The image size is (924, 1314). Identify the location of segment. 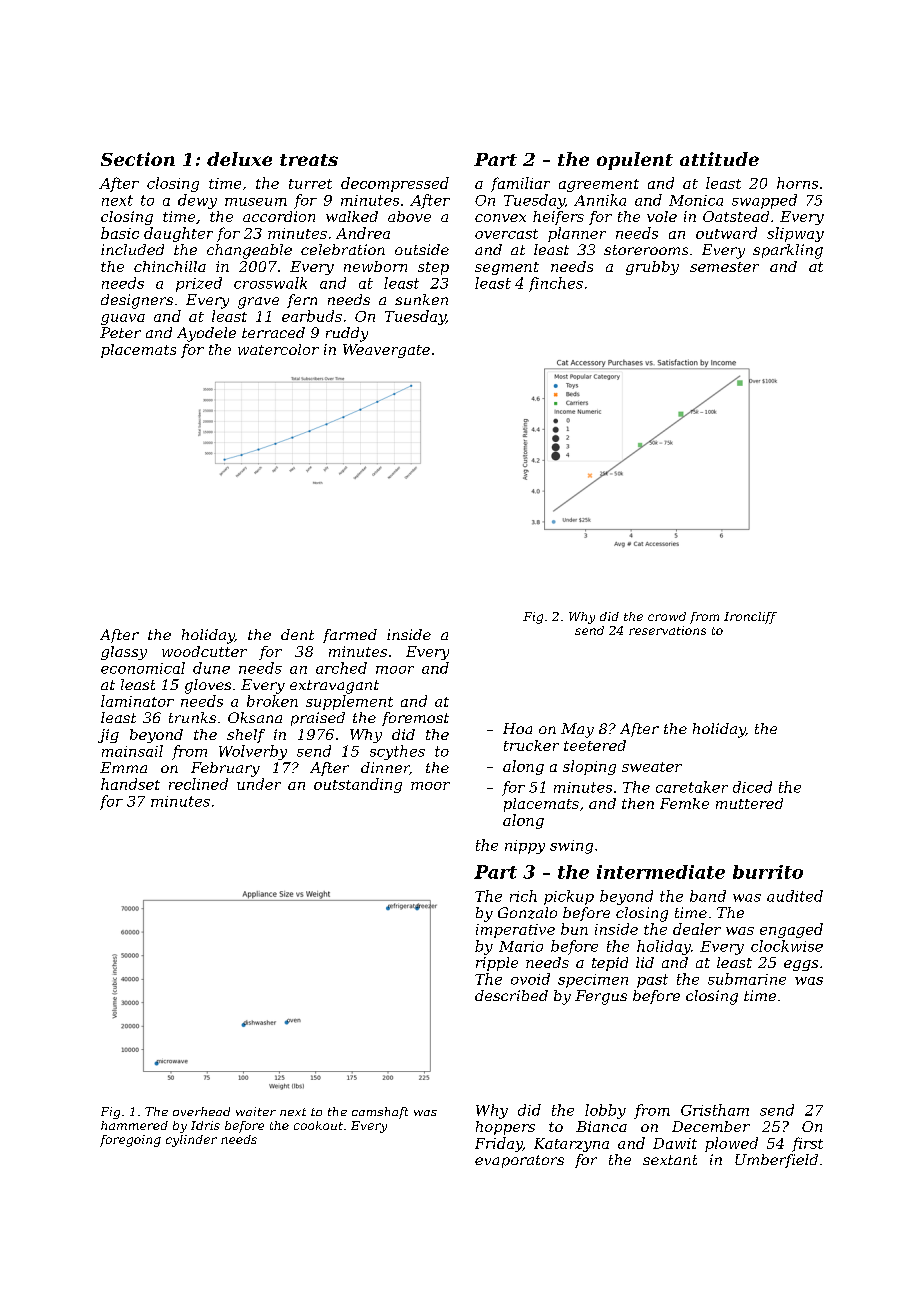
(507, 268).
